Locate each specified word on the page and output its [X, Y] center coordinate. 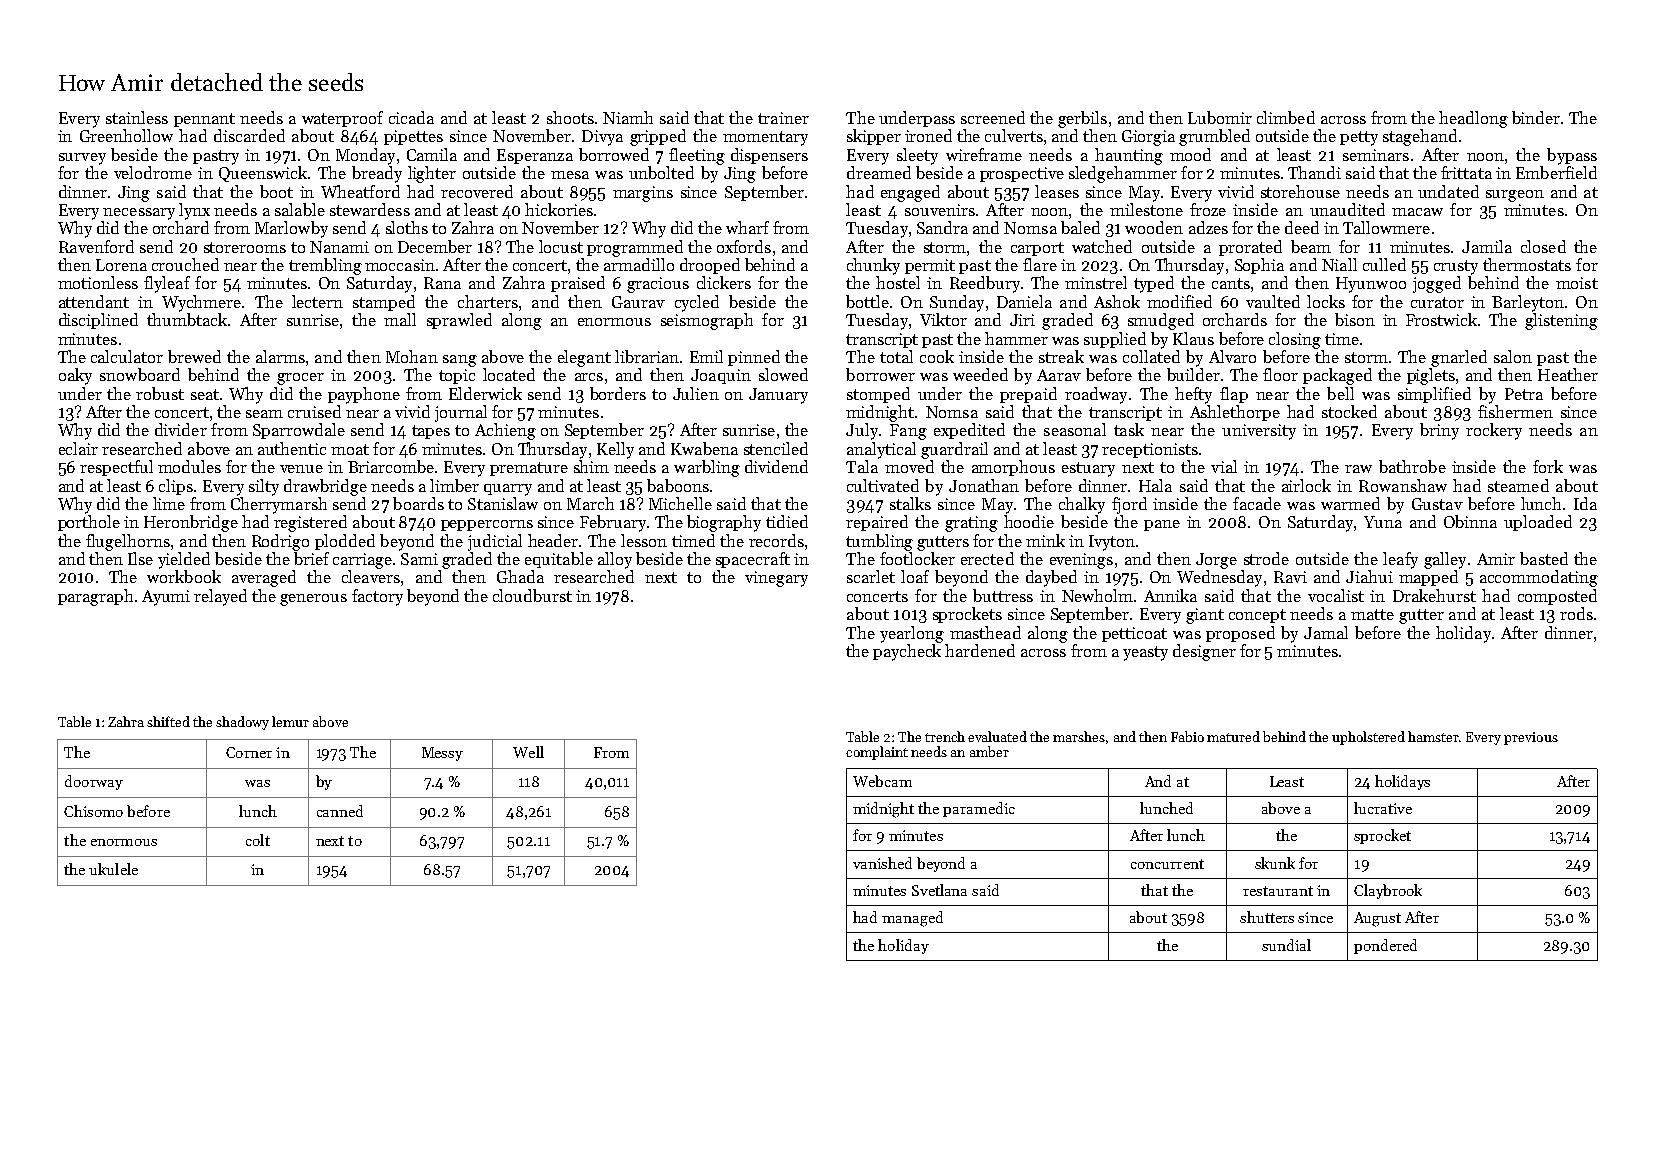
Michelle [680, 503]
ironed [928, 135]
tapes [431, 432]
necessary [139, 214]
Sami [419, 559]
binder [1536, 117]
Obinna [1470, 521]
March [590, 503]
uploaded [1538, 523]
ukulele [113, 869]
